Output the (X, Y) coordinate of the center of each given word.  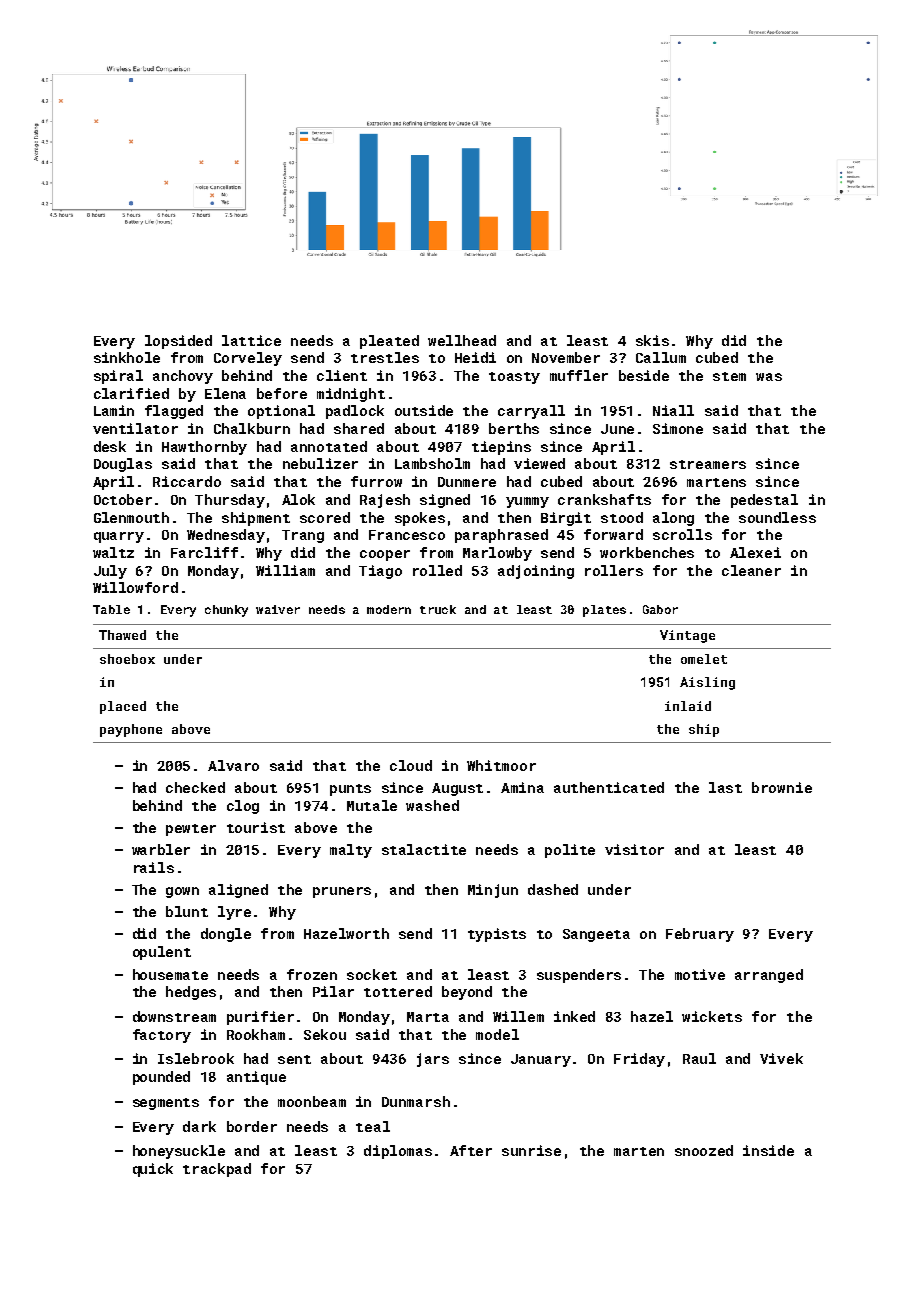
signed (445, 501)
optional (281, 412)
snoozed (704, 1150)
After (471, 1150)
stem (729, 376)
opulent (162, 953)
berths (514, 428)
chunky (226, 611)
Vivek (781, 1058)
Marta (428, 1017)
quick (153, 1170)
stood (622, 517)
